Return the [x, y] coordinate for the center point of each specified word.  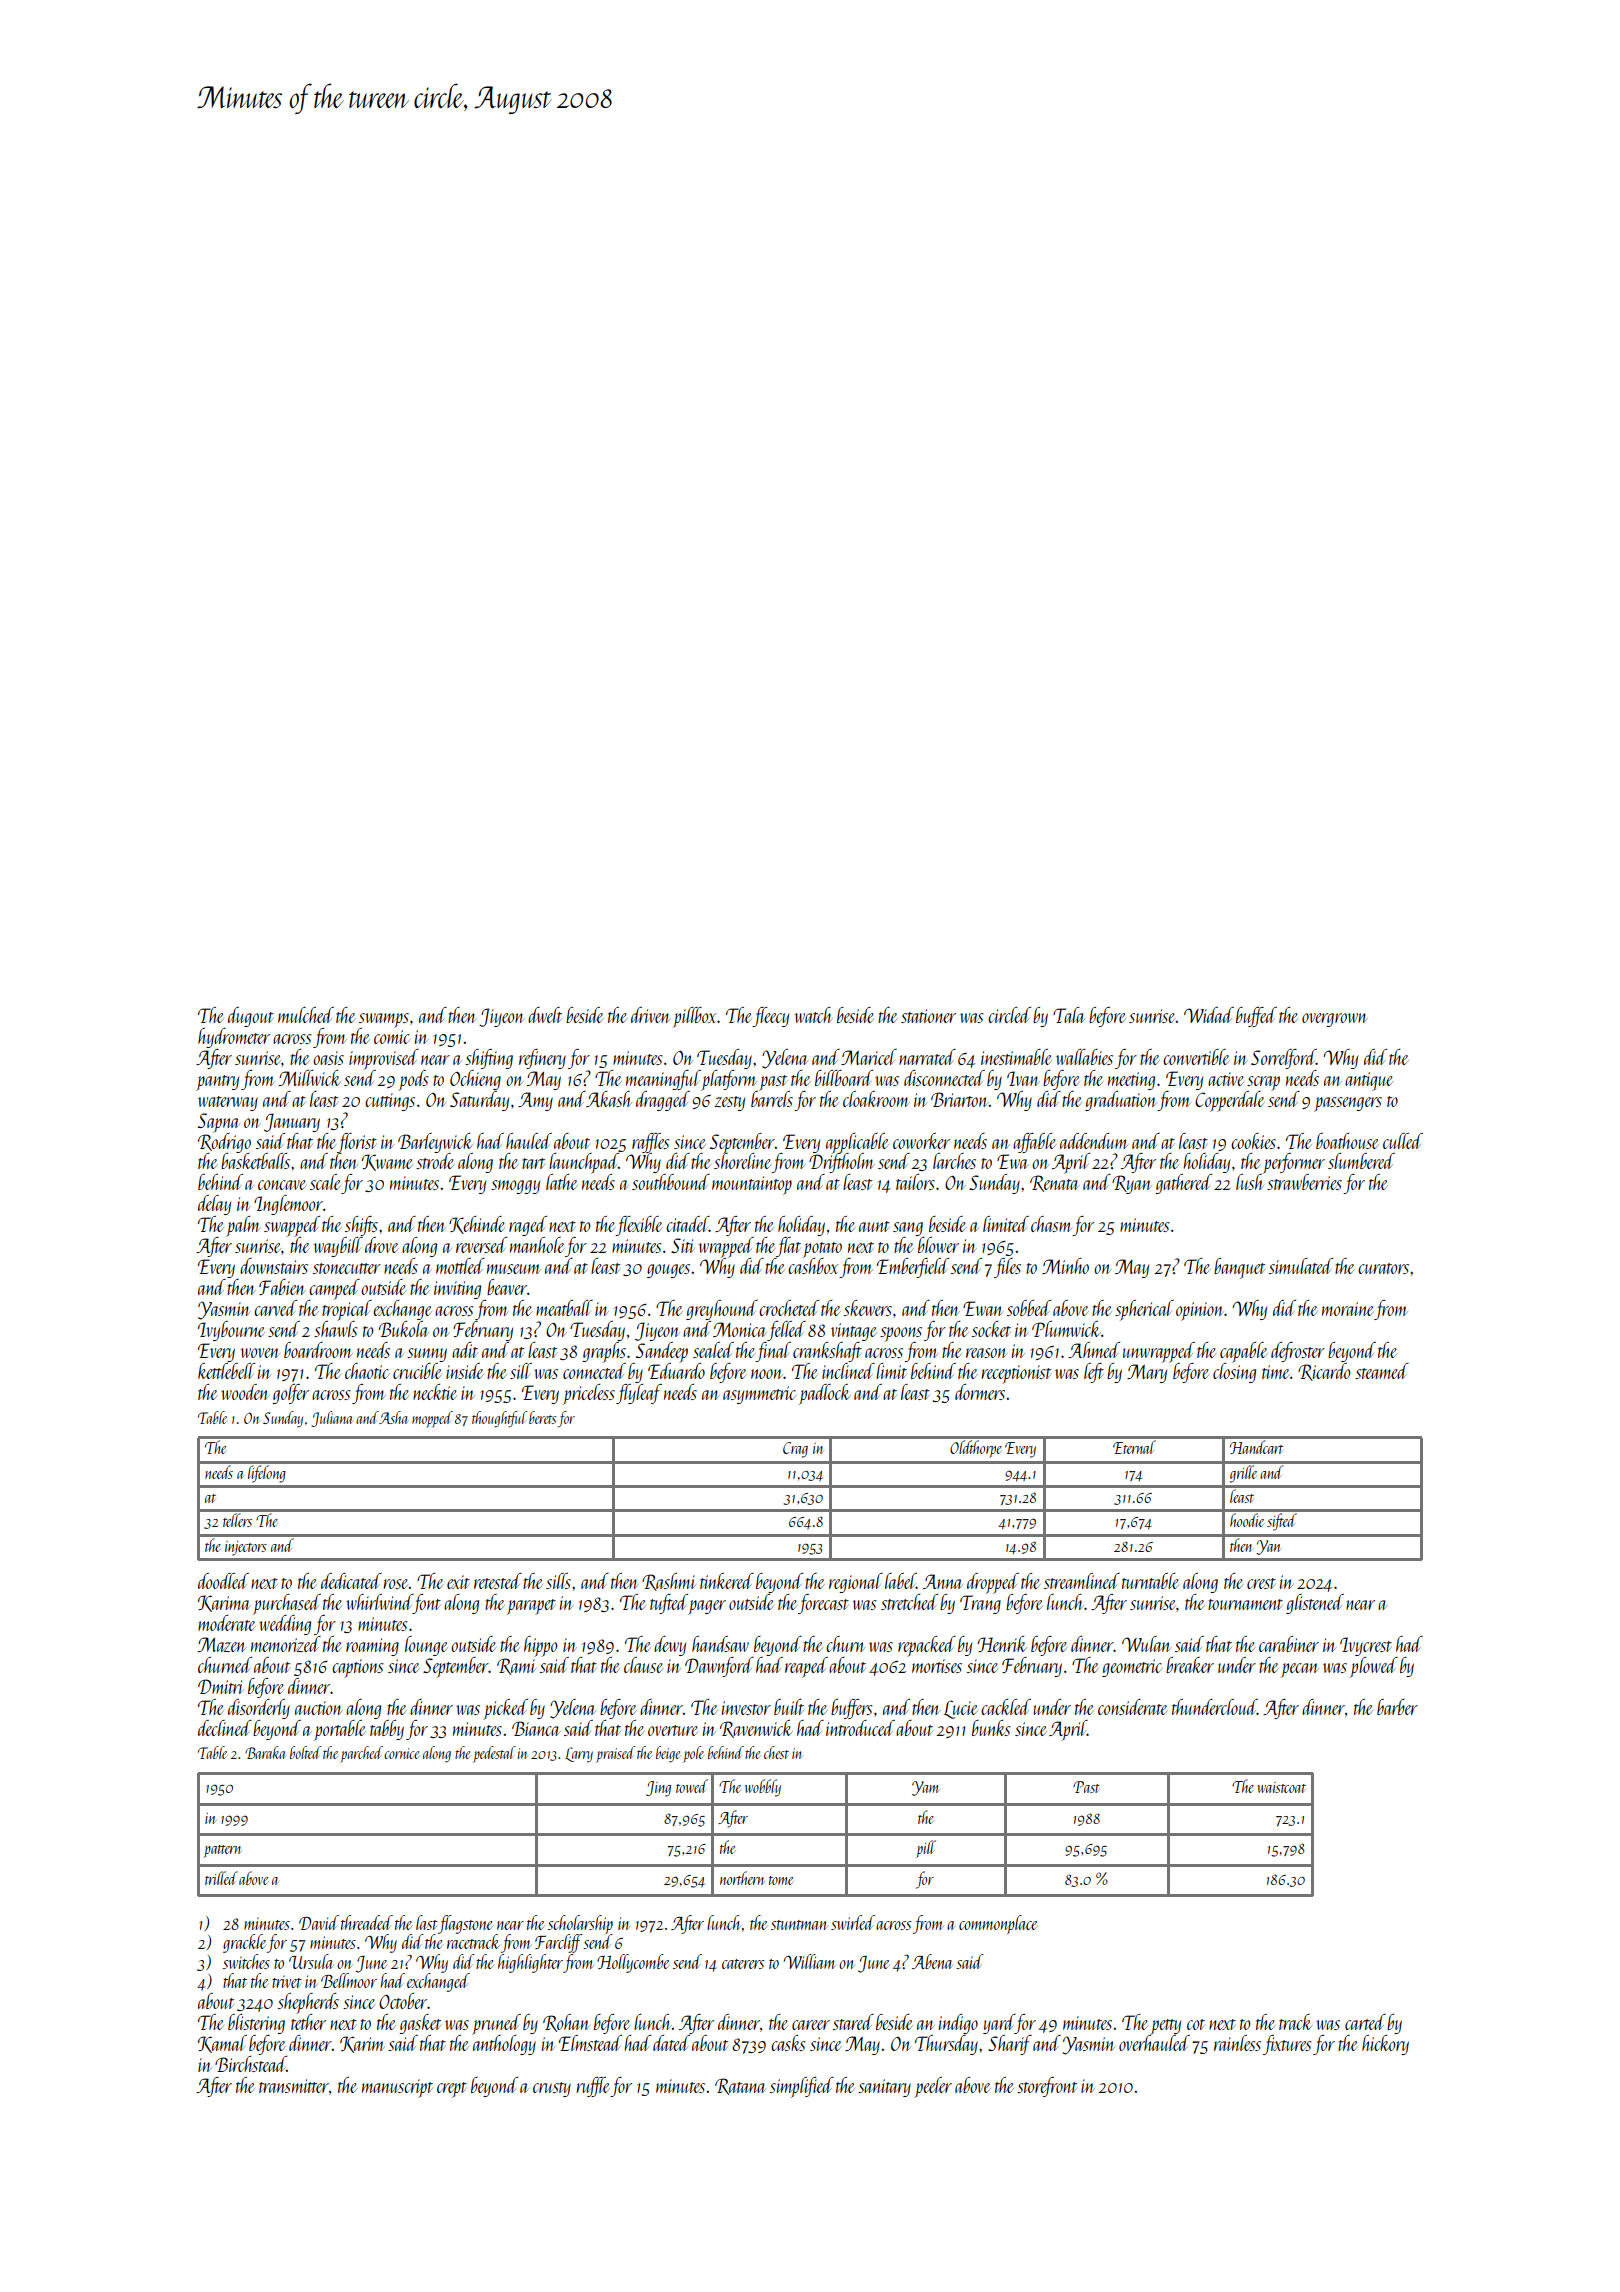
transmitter [294, 2086]
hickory [1385, 2045]
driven [651, 1015]
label [900, 1581]
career [811, 2025]
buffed [1256, 1017]
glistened [1315, 1604]
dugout [251, 1017]
